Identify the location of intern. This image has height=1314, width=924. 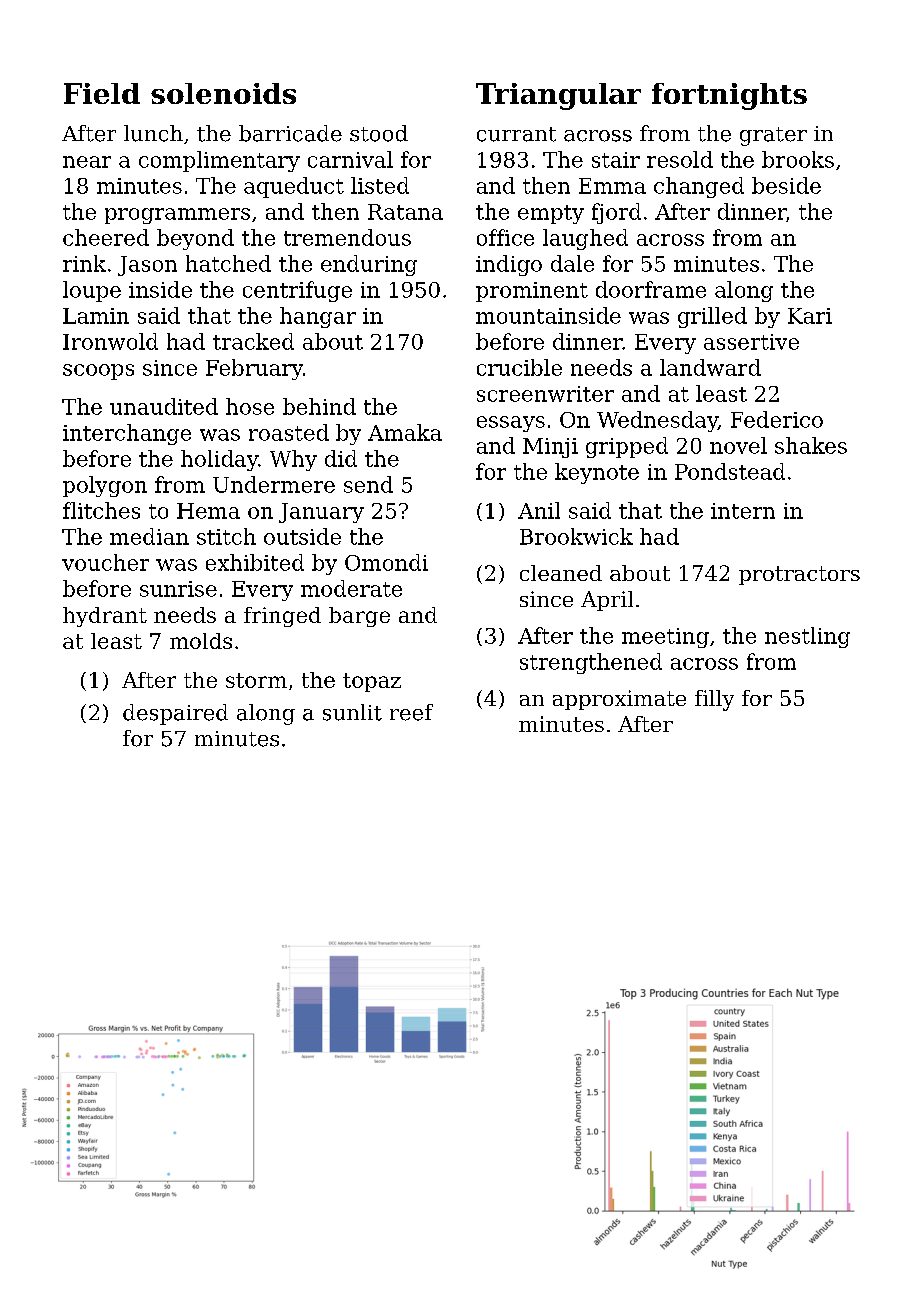
(743, 511).
